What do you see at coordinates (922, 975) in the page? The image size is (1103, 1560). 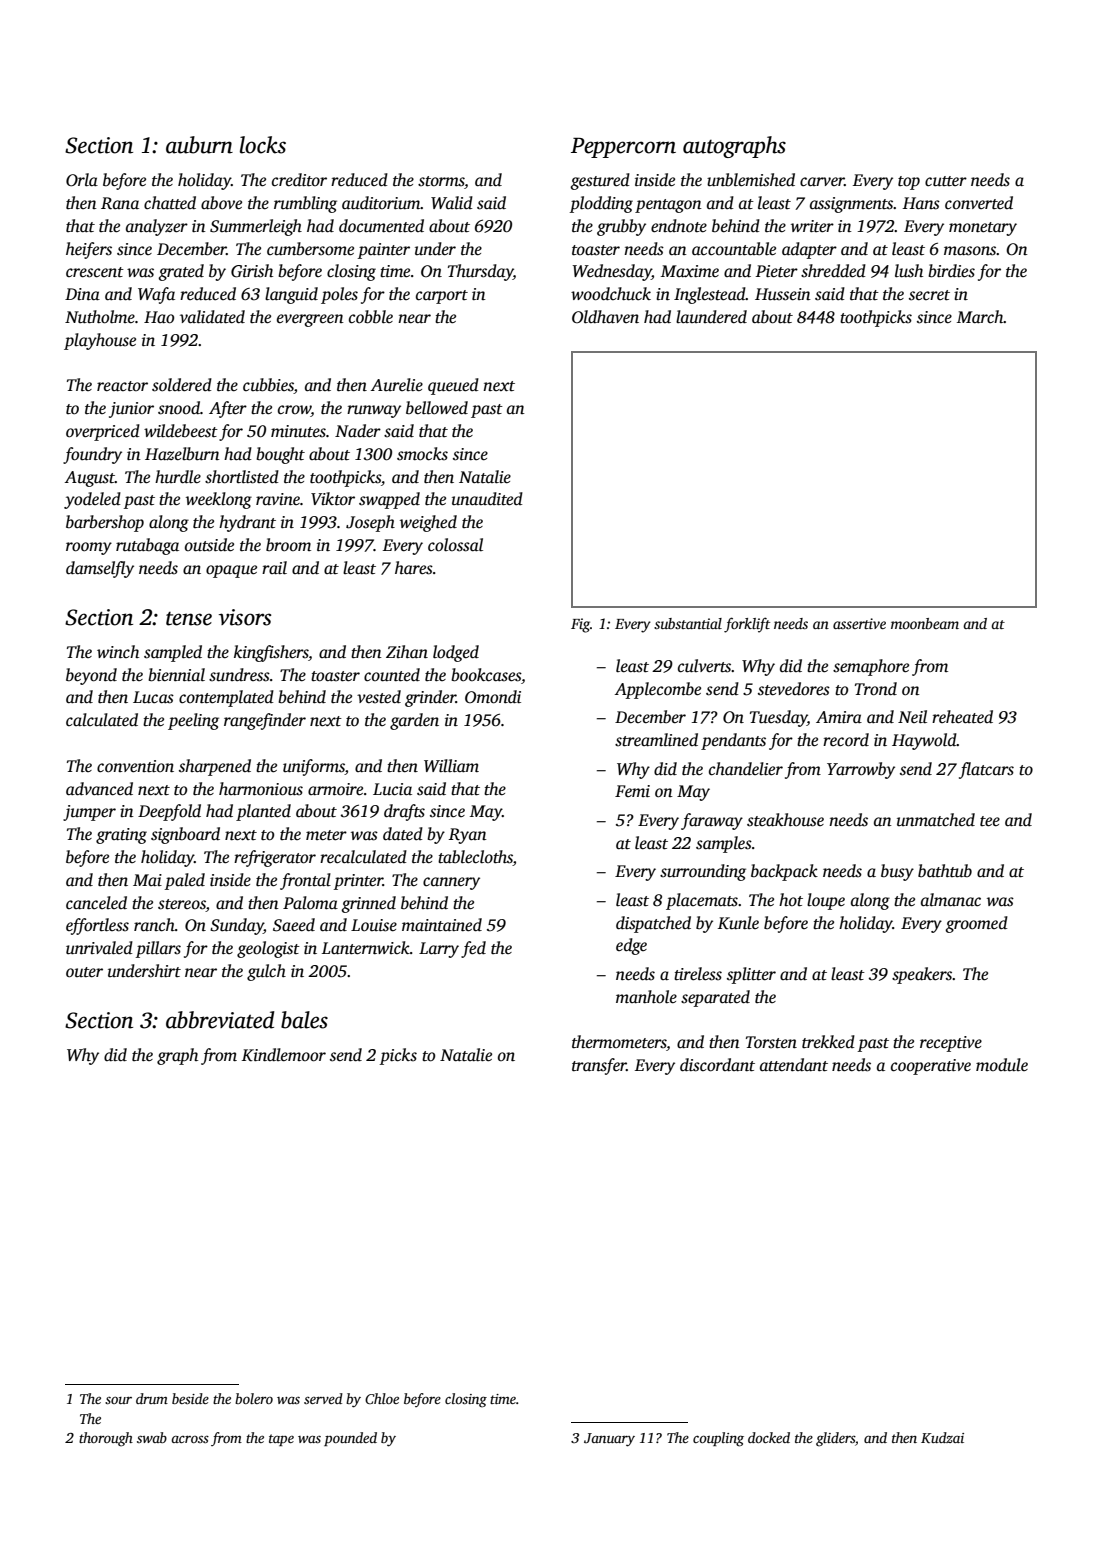 I see `speakers` at bounding box center [922, 975].
